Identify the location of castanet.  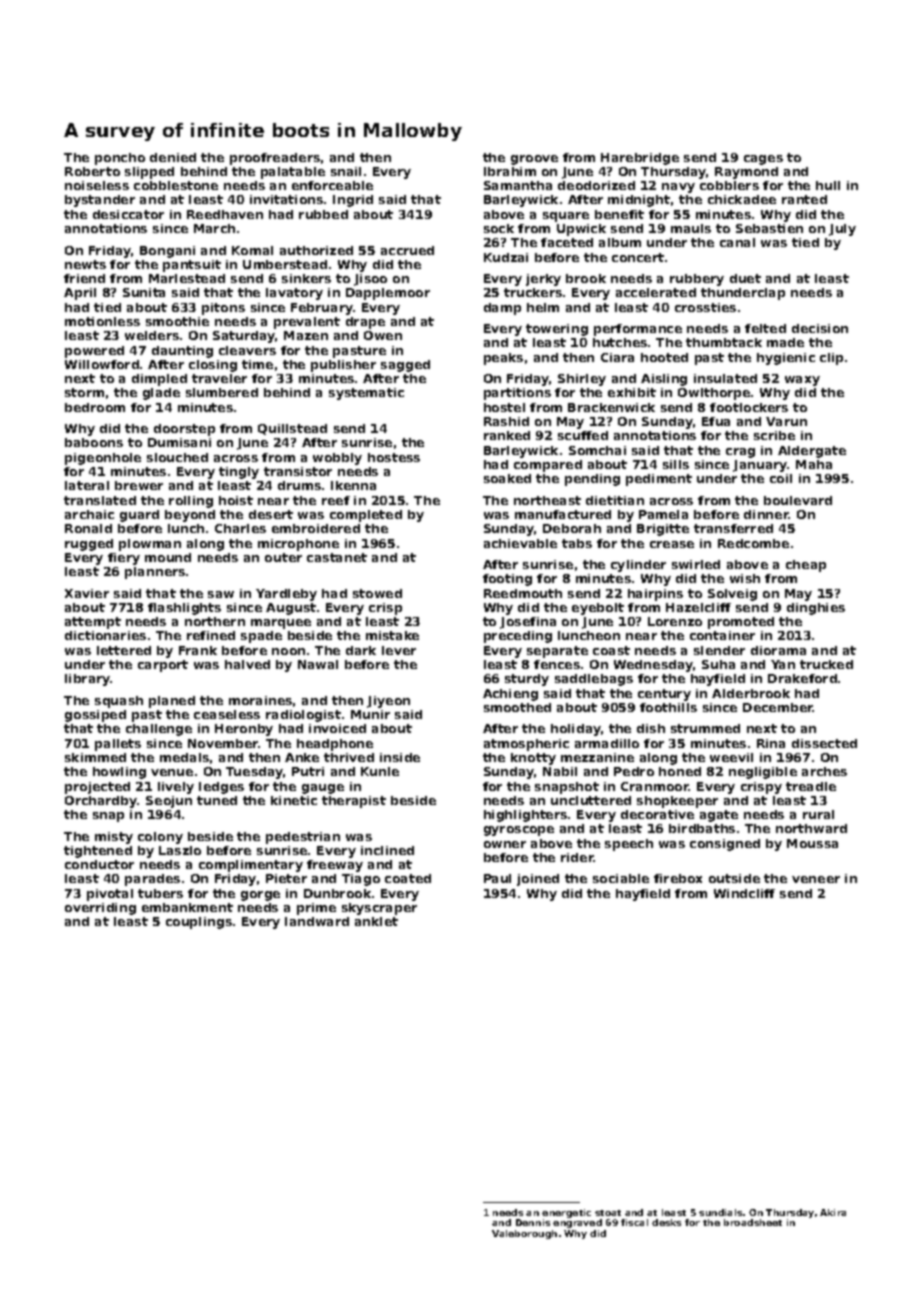
(337, 557).
